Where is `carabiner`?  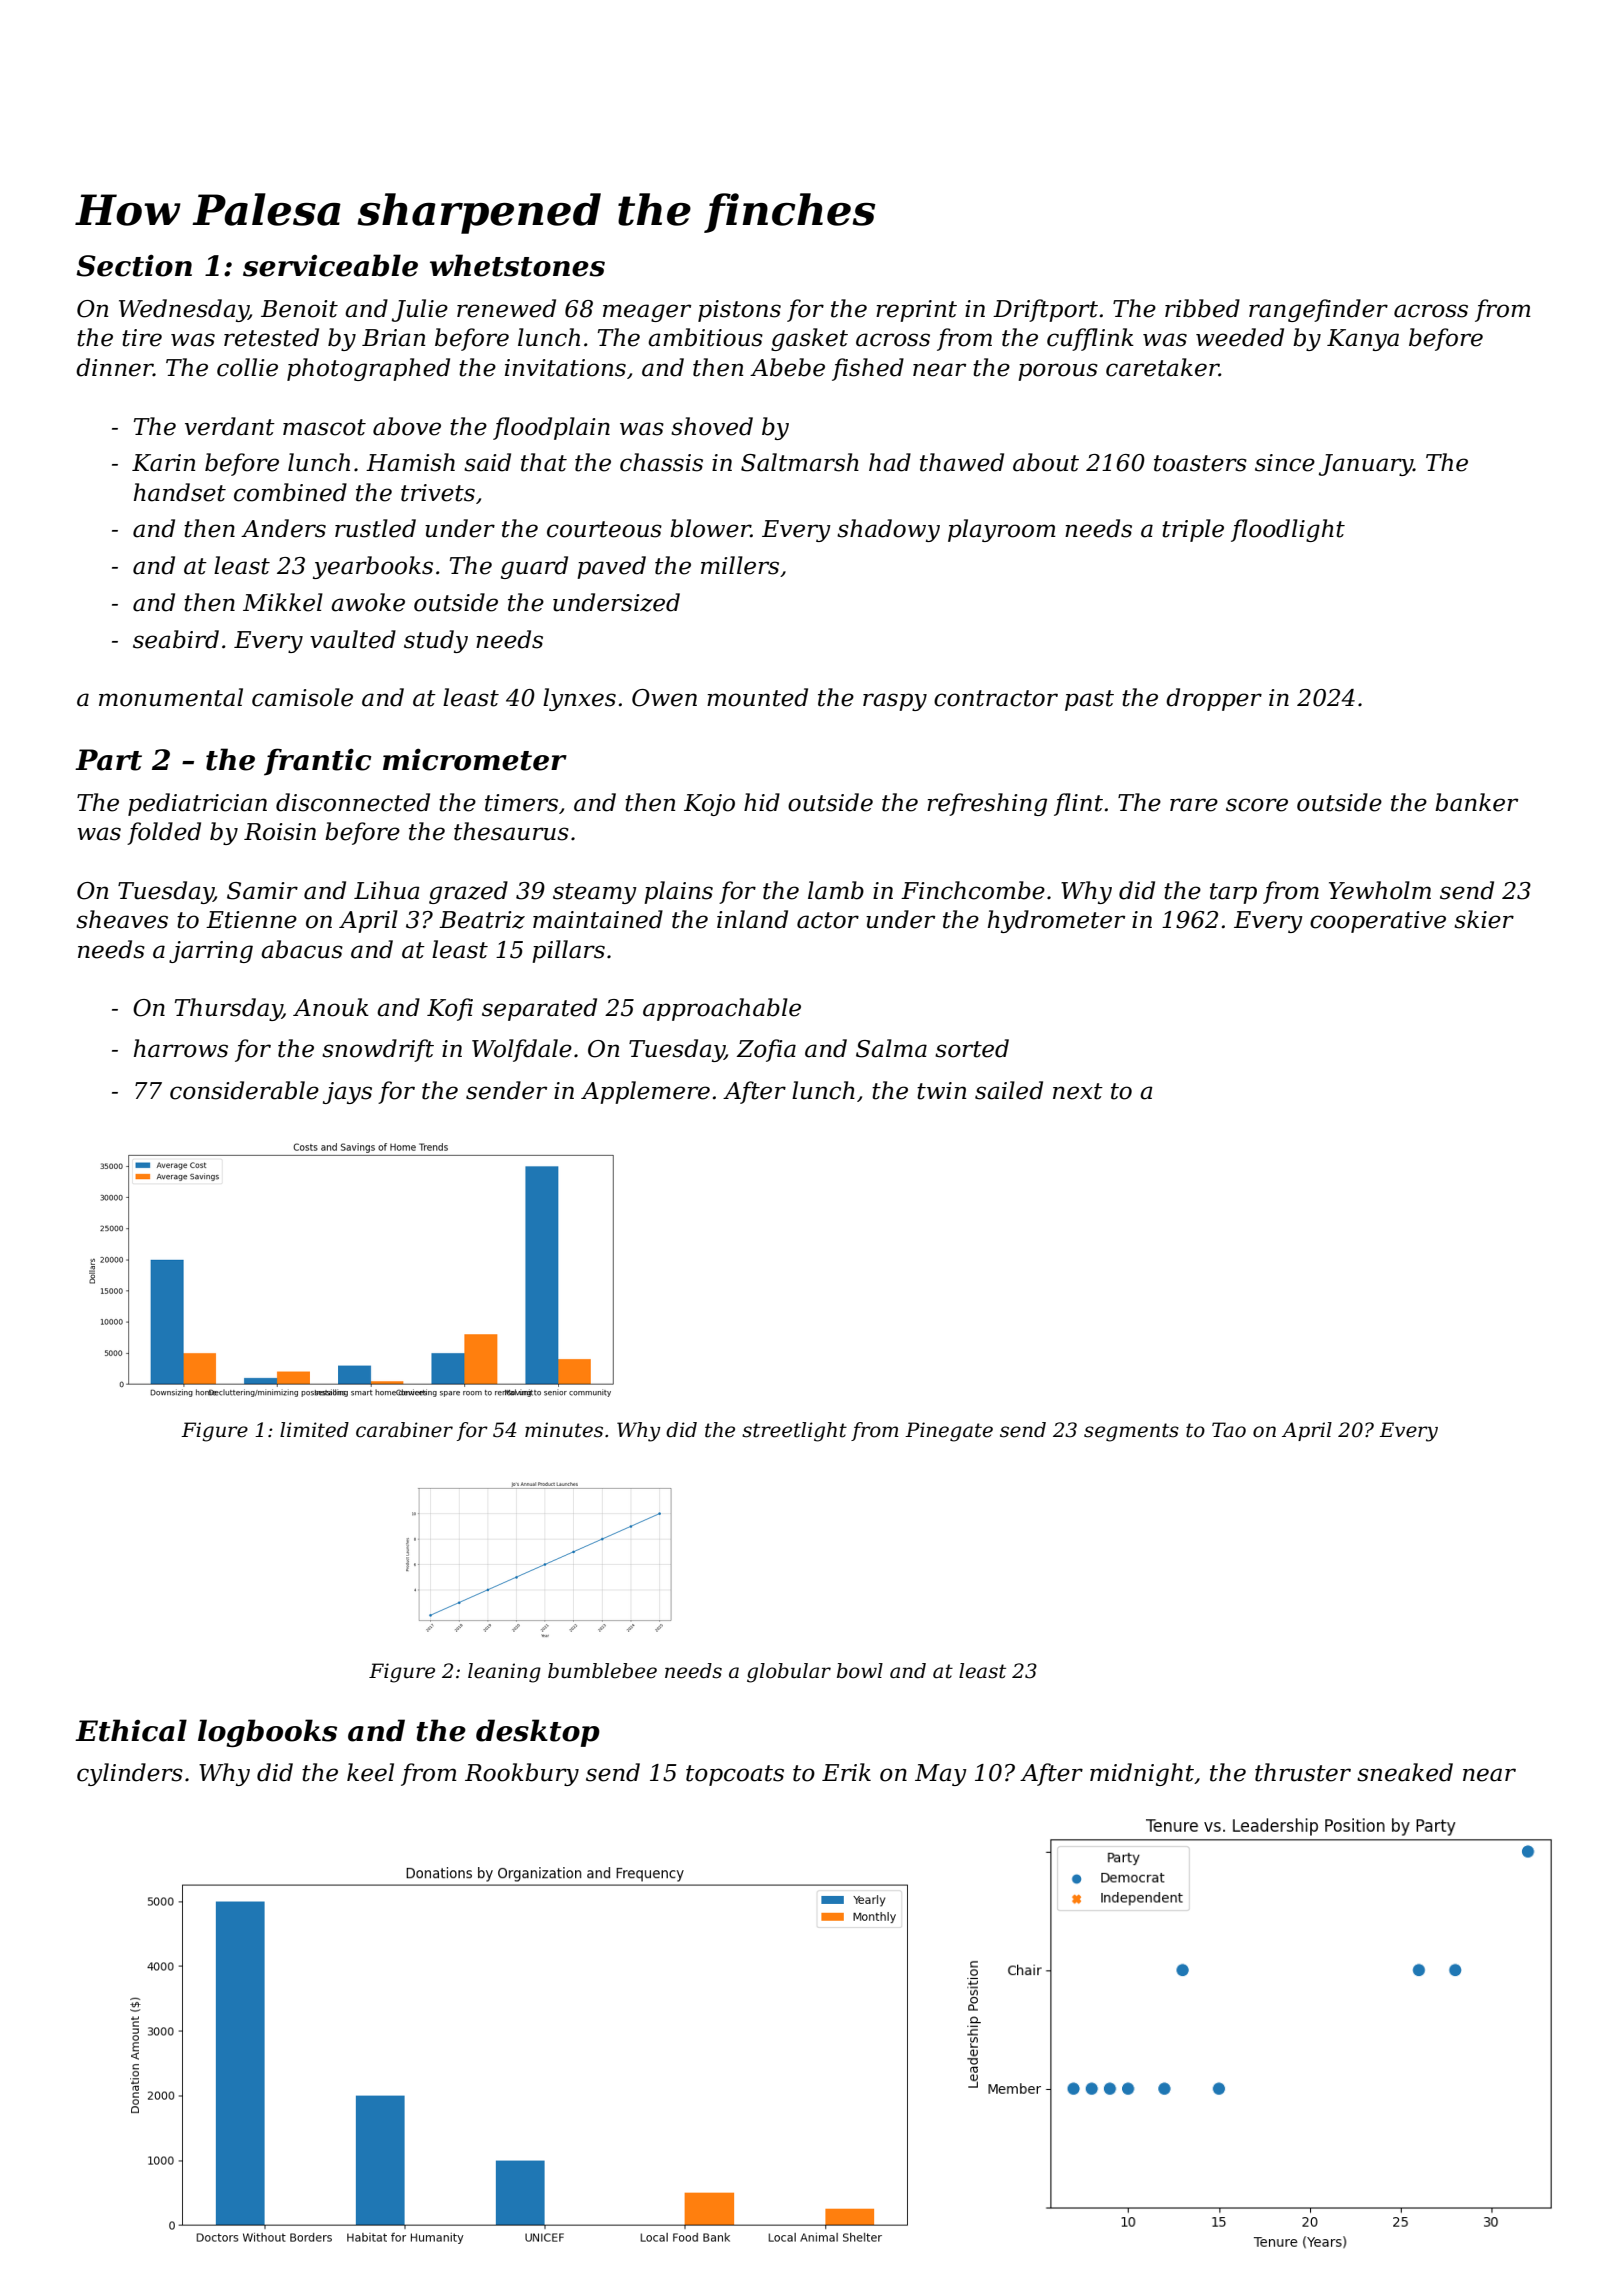
carabiner is located at coordinates (404, 1430).
